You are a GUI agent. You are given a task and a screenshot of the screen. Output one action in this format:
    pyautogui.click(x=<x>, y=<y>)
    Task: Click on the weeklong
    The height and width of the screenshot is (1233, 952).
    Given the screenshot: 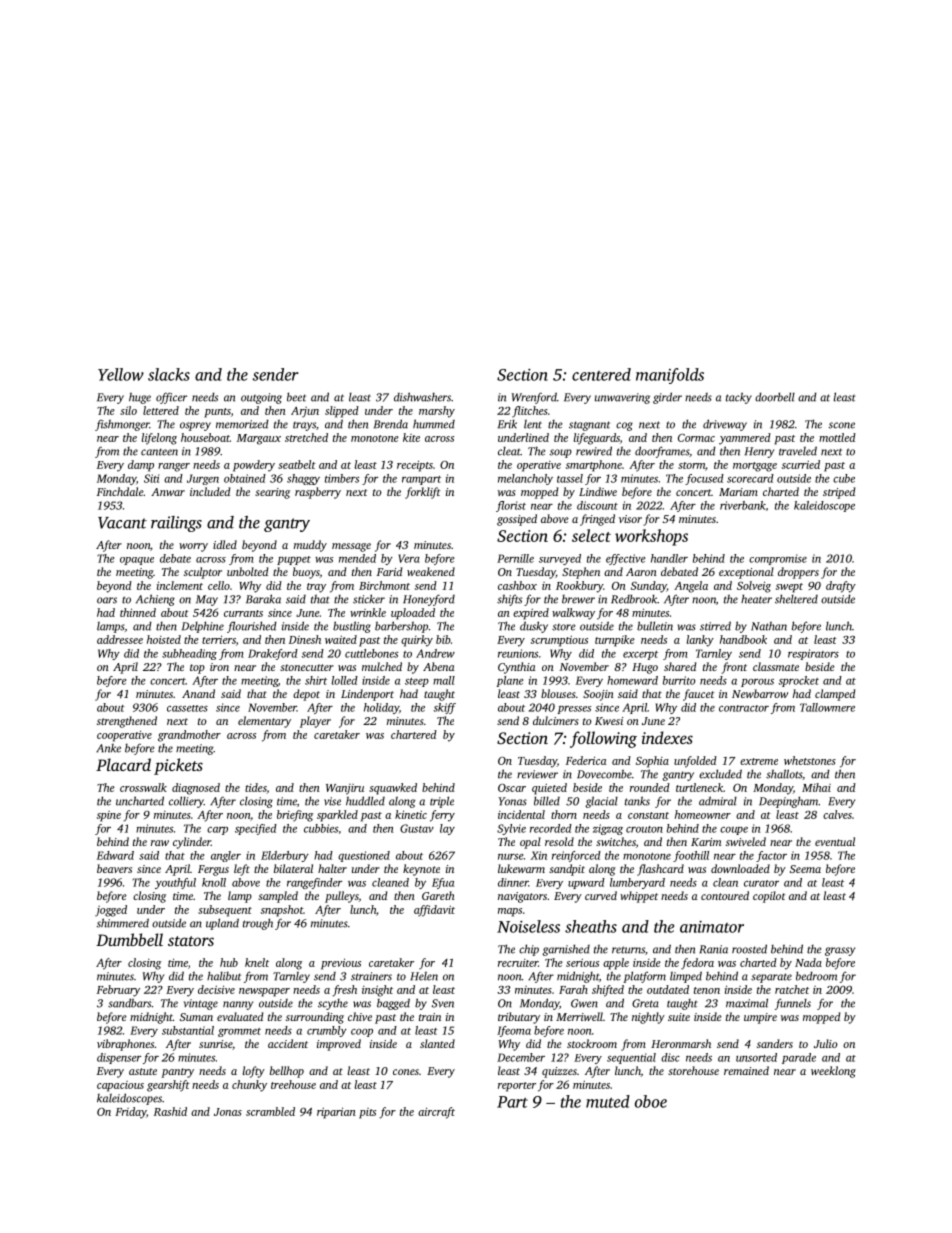 What is the action you would take?
    pyautogui.click(x=833, y=1072)
